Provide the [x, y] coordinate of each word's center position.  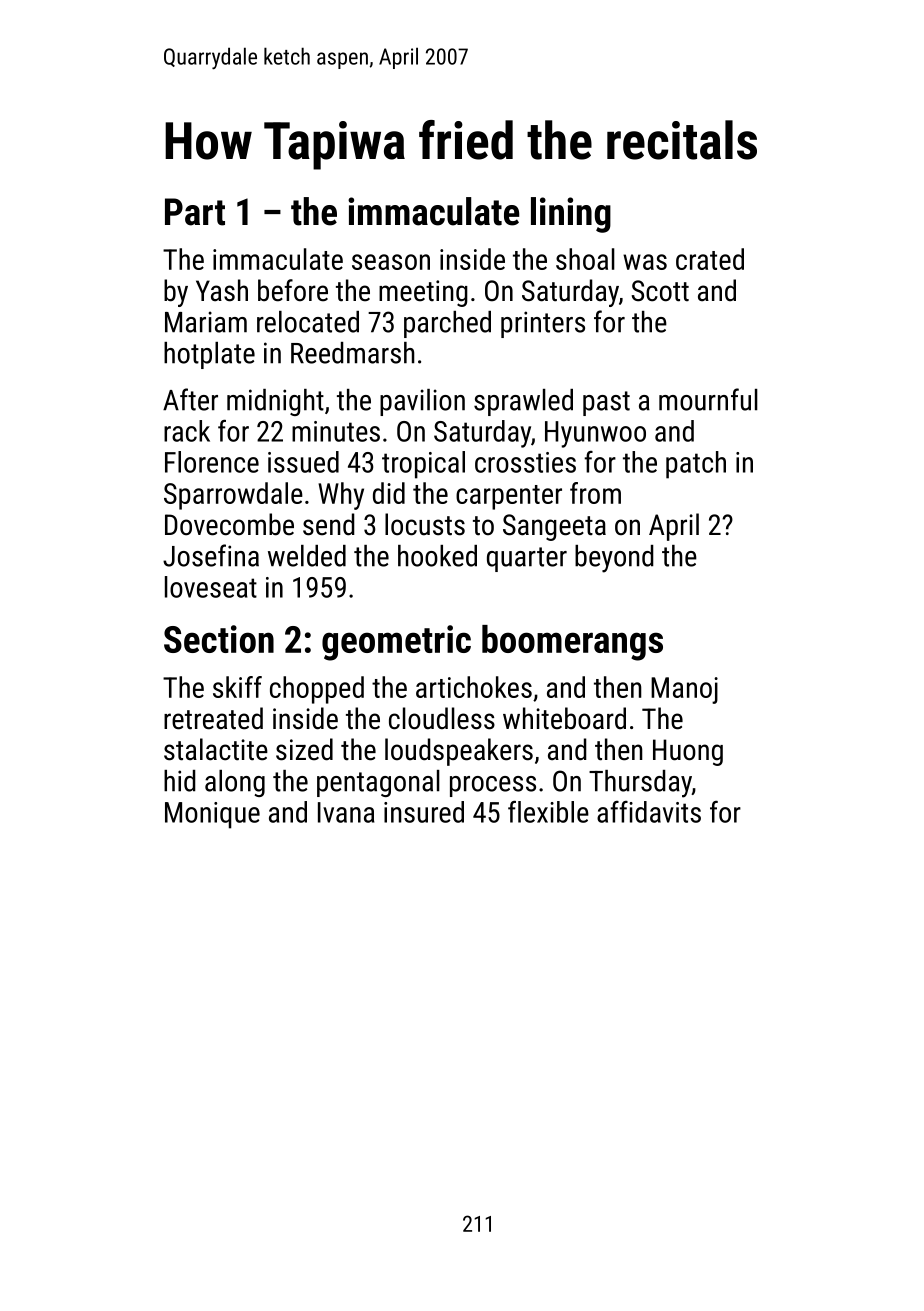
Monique [212, 815]
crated [710, 259]
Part [195, 212]
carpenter [509, 497]
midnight [275, 402]
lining [571, 215]
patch [696, 465]
